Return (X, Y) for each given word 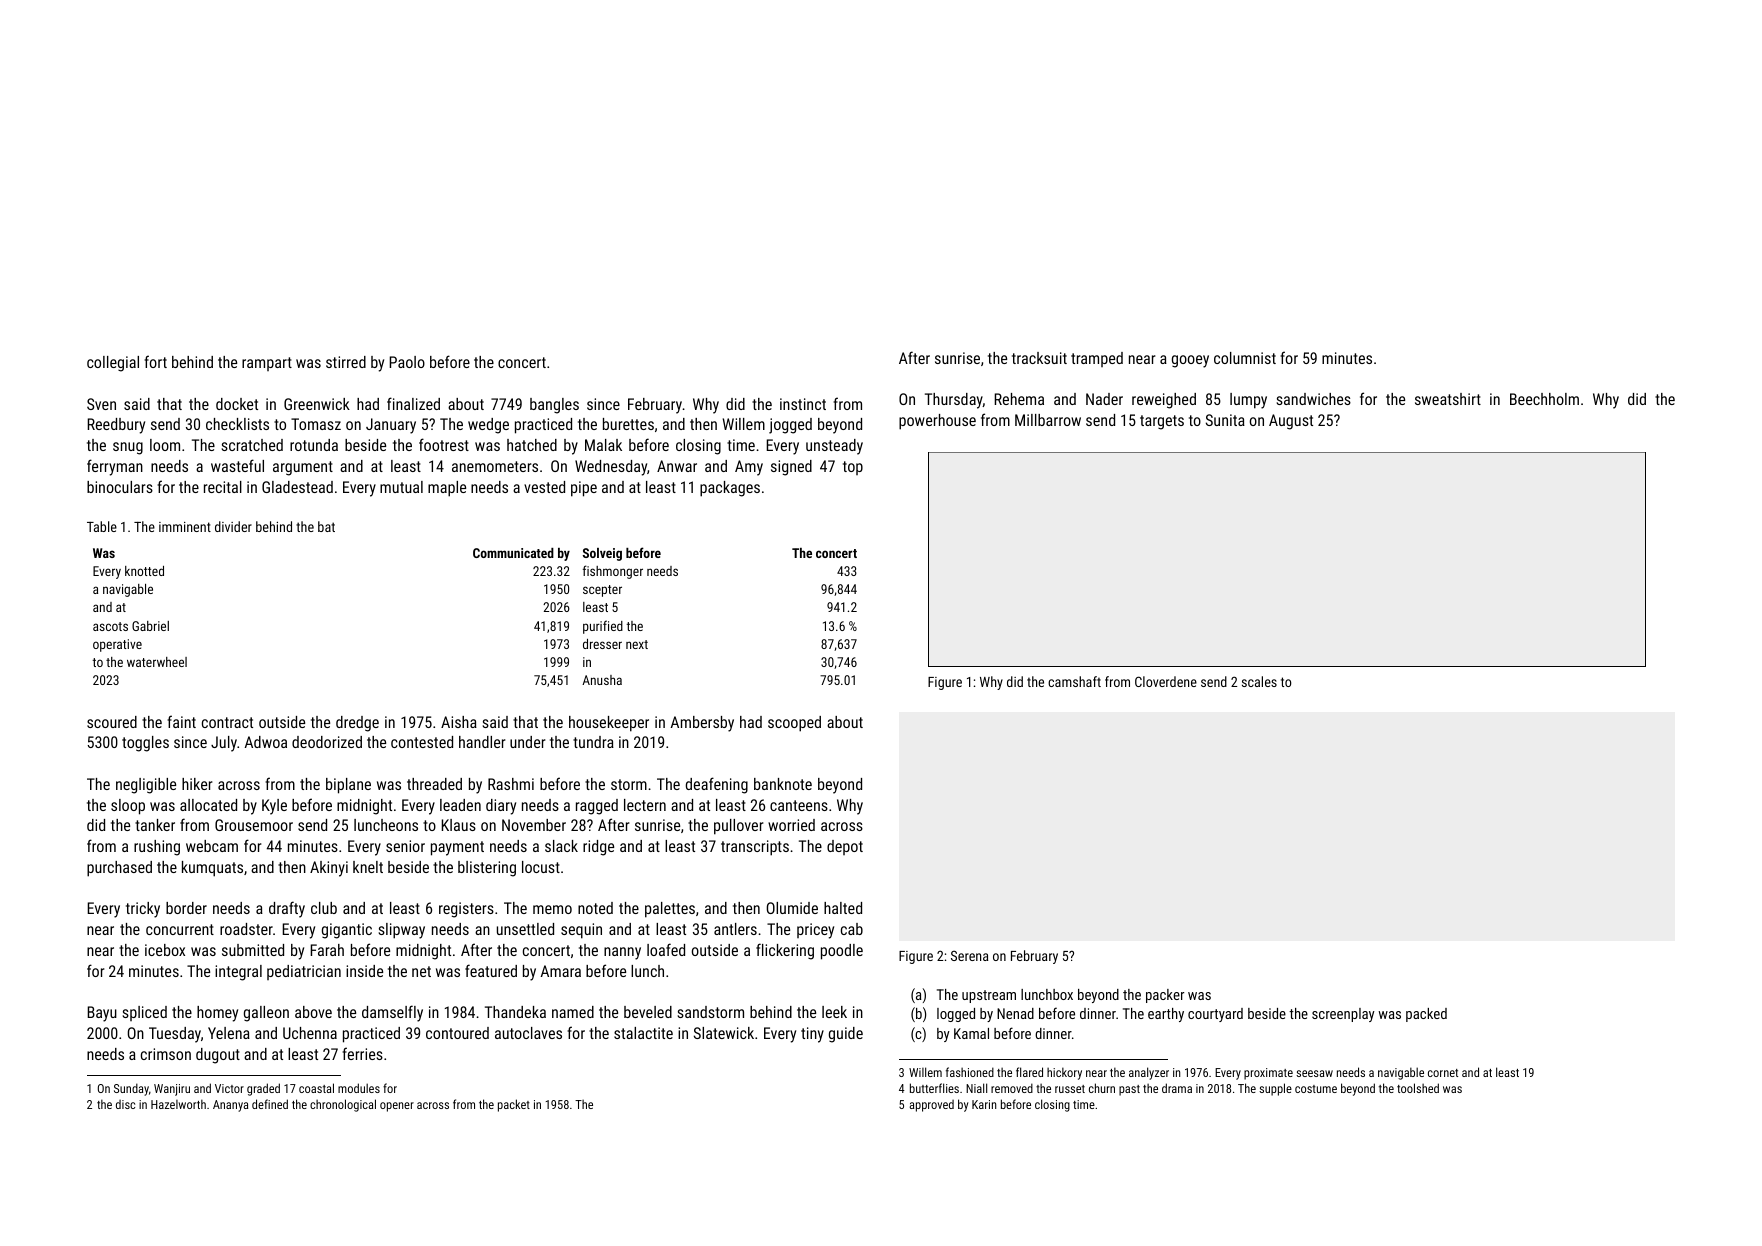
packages (730, 489)
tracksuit (1039, 358)
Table (102, 526)
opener (397, 1107)
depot (845, 847)
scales (1259, 681)
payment (457, 848)
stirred (346, 362)
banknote (783, 784)
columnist (1245, 358)
